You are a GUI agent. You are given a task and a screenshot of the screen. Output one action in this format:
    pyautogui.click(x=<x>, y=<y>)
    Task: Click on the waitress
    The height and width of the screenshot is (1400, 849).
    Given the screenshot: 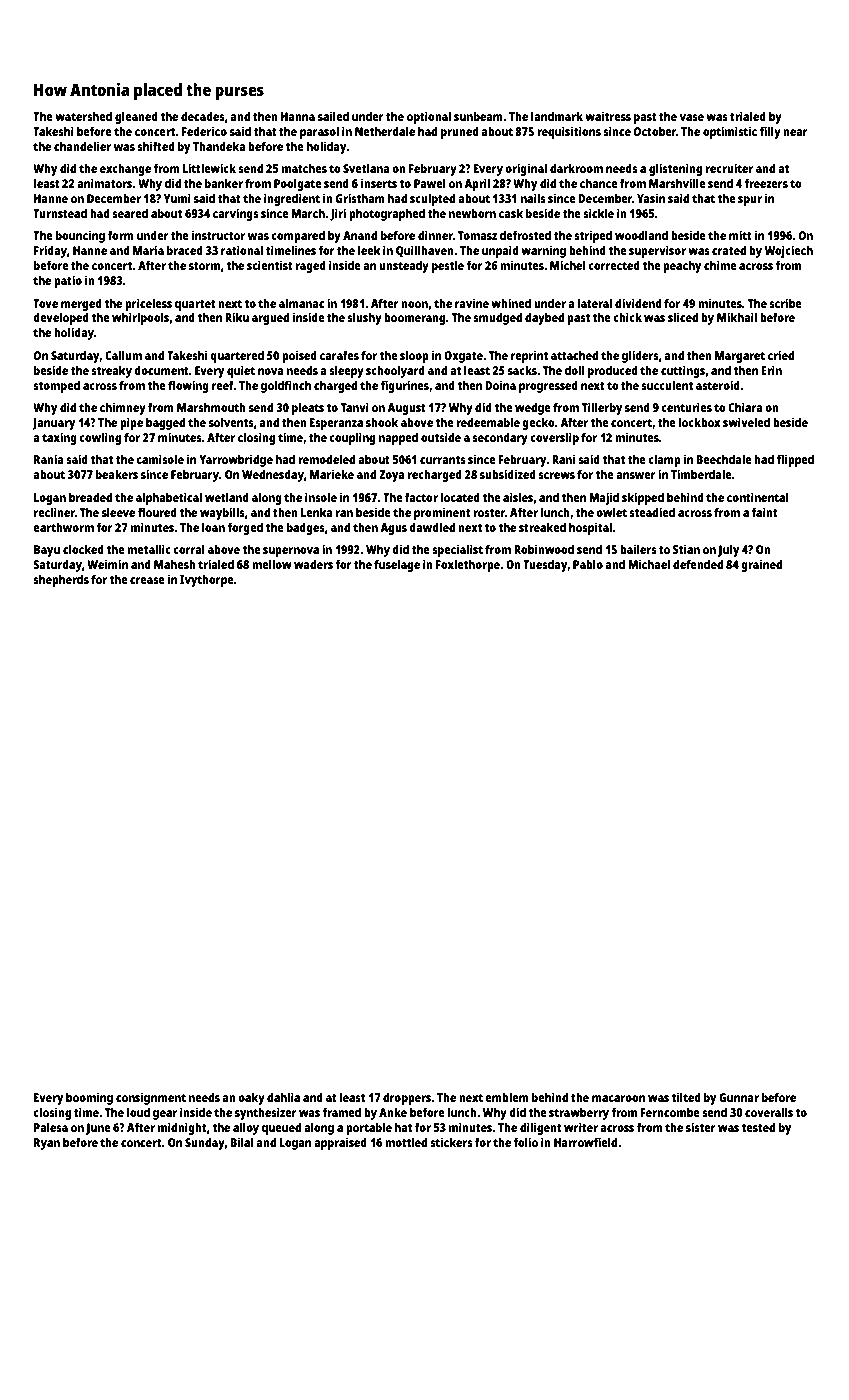 What is the action you would take?
    pyautogui.click(x=608, y=116)
